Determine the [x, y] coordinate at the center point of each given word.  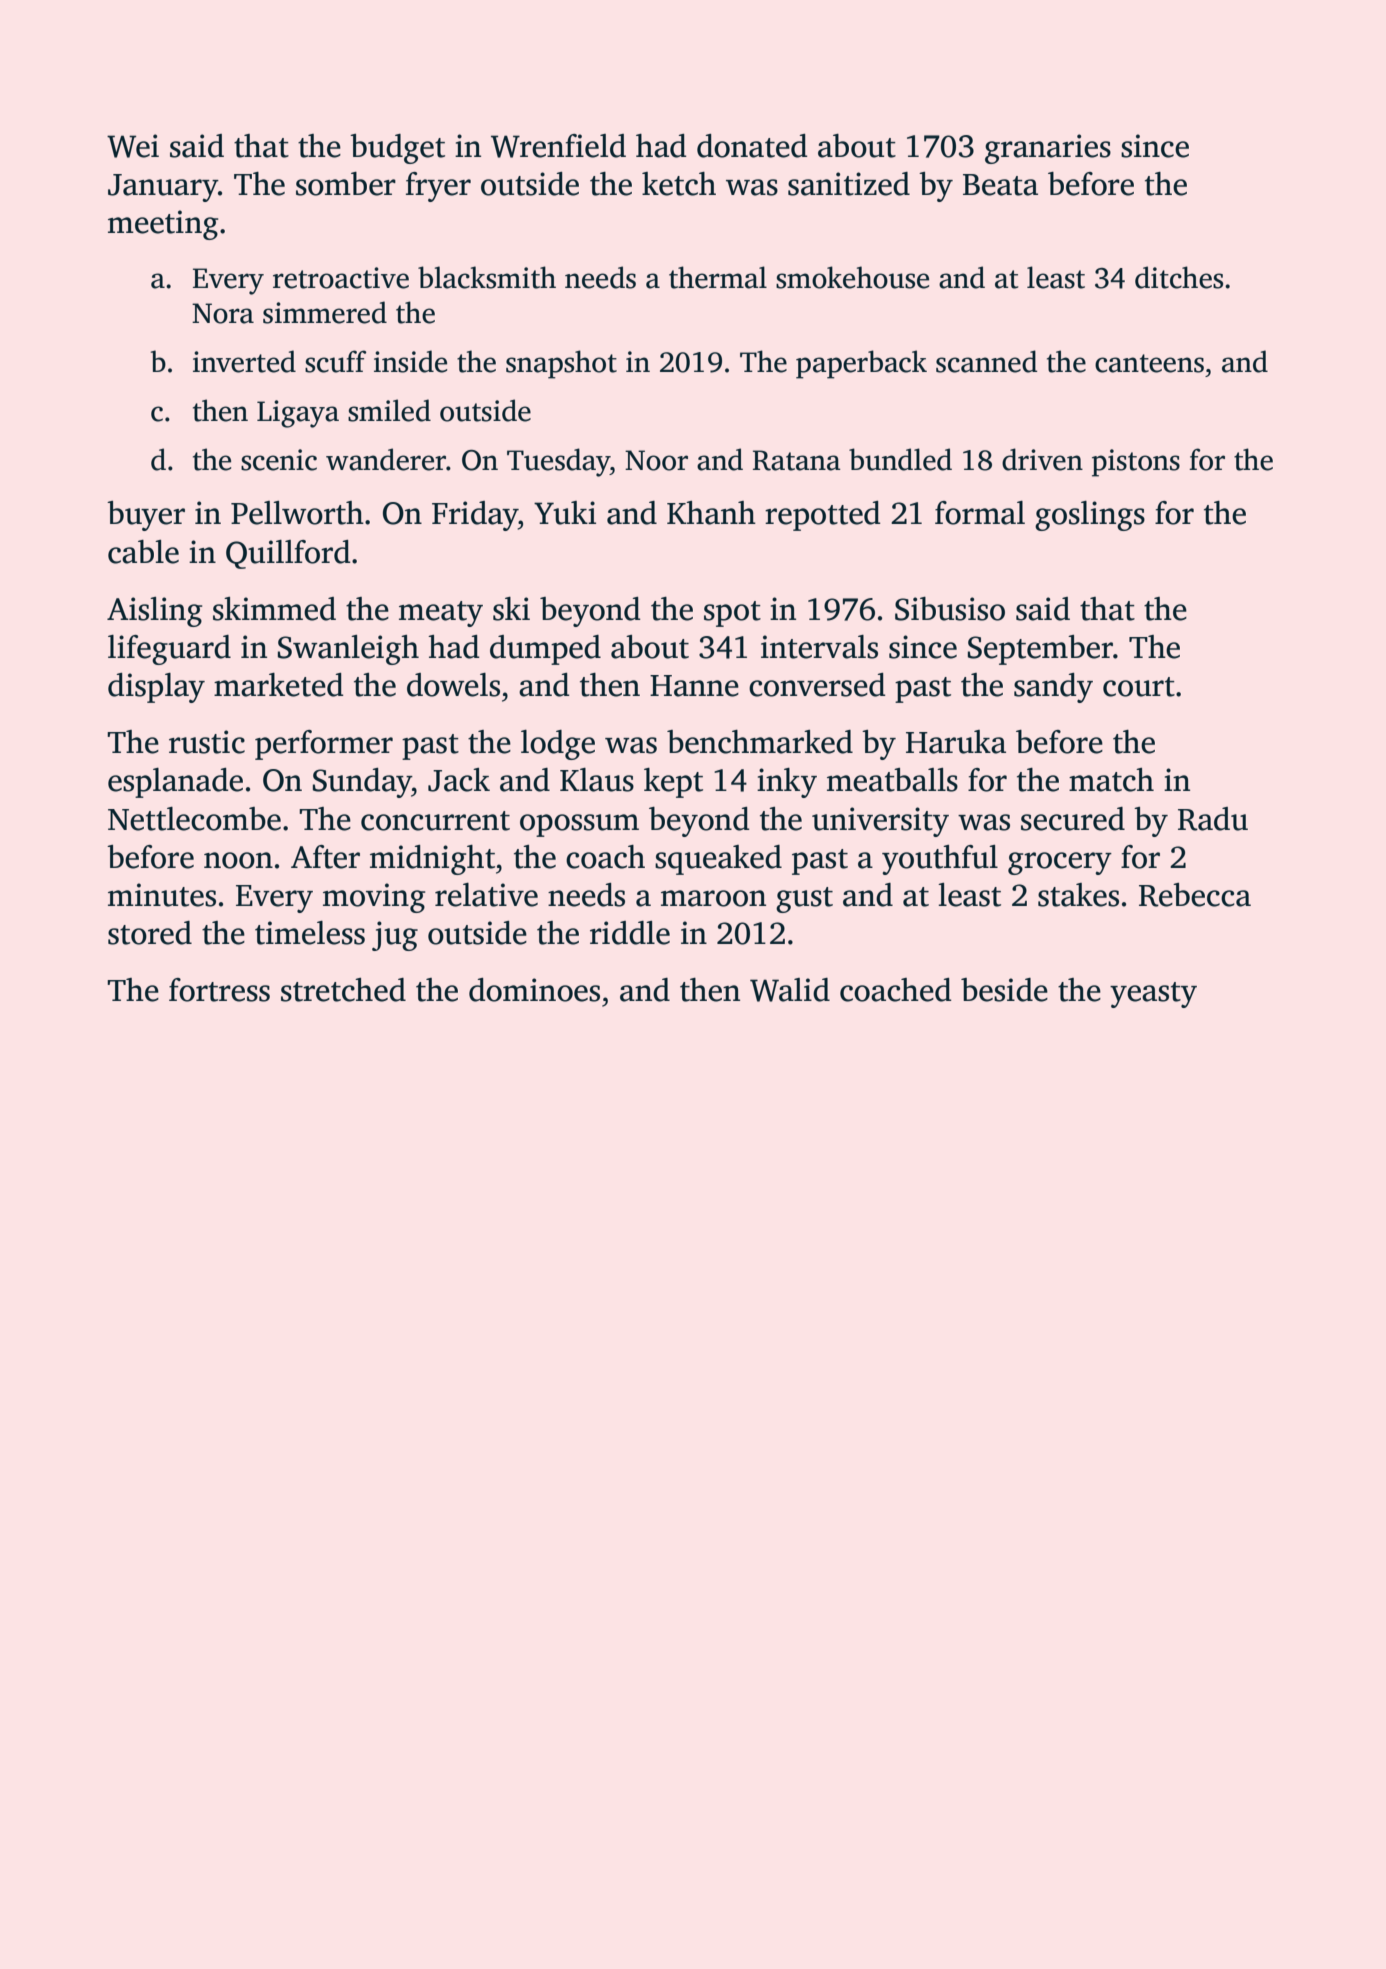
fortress [219, 990]
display [156, 688]
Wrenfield [558, 146]
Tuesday [558, 462]
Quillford [288, 554]
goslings [1090, 516]
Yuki [565, 513]
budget [397, 149]
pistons [1136, 463]
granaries [1048, 149]
